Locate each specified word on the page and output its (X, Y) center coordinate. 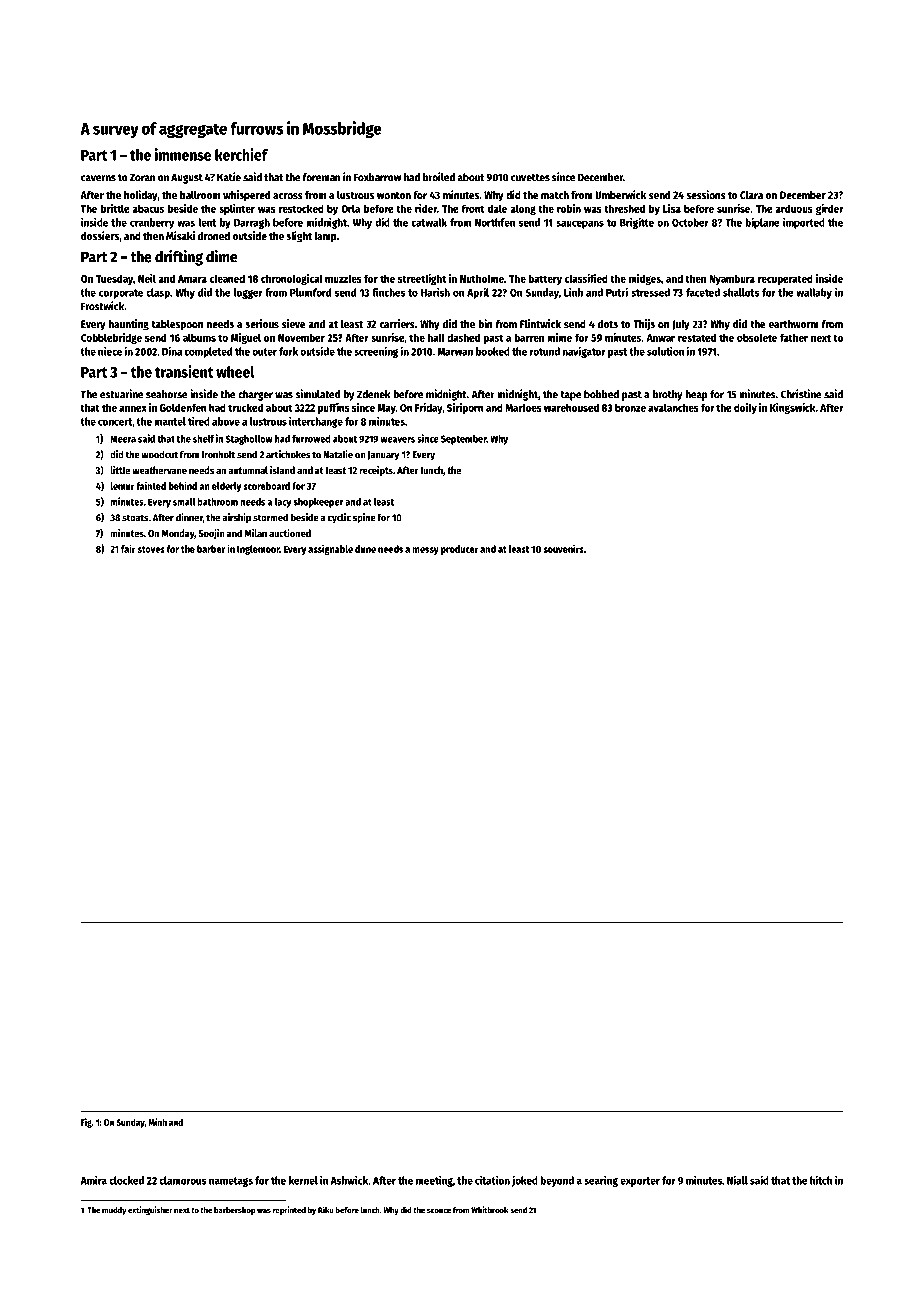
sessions (706, 194)
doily (745, 408)
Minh (157, 1122)
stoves (151, 549)
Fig (86, 1123)
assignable (330, 549)
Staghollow (249, 440)
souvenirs (563, 548)
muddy (114, 1211)
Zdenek (373, 394)
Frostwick (102, 306)
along (523, 209)
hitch (821, 1180)
